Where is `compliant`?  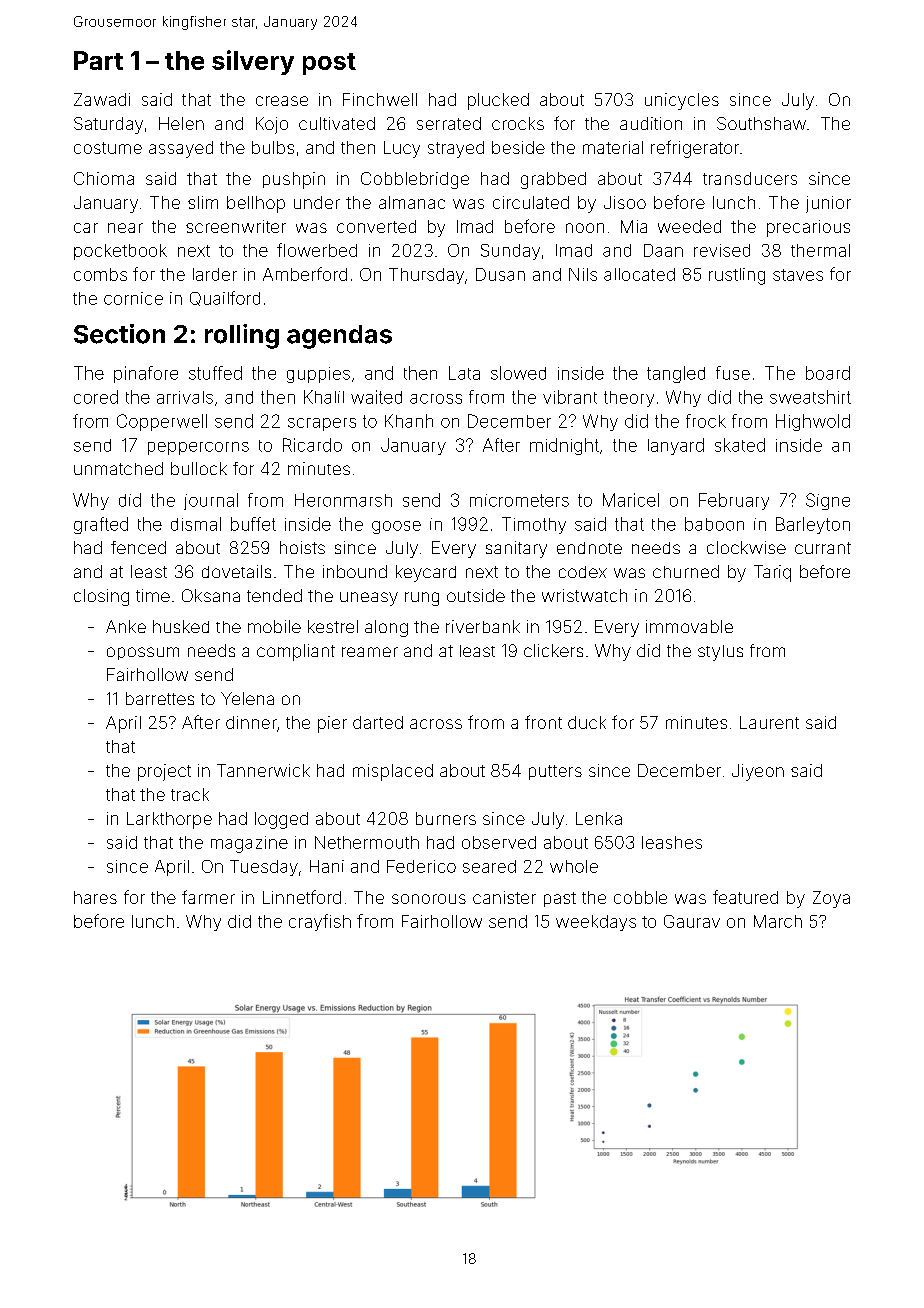
compliant is located at coordinates (296, 652).
